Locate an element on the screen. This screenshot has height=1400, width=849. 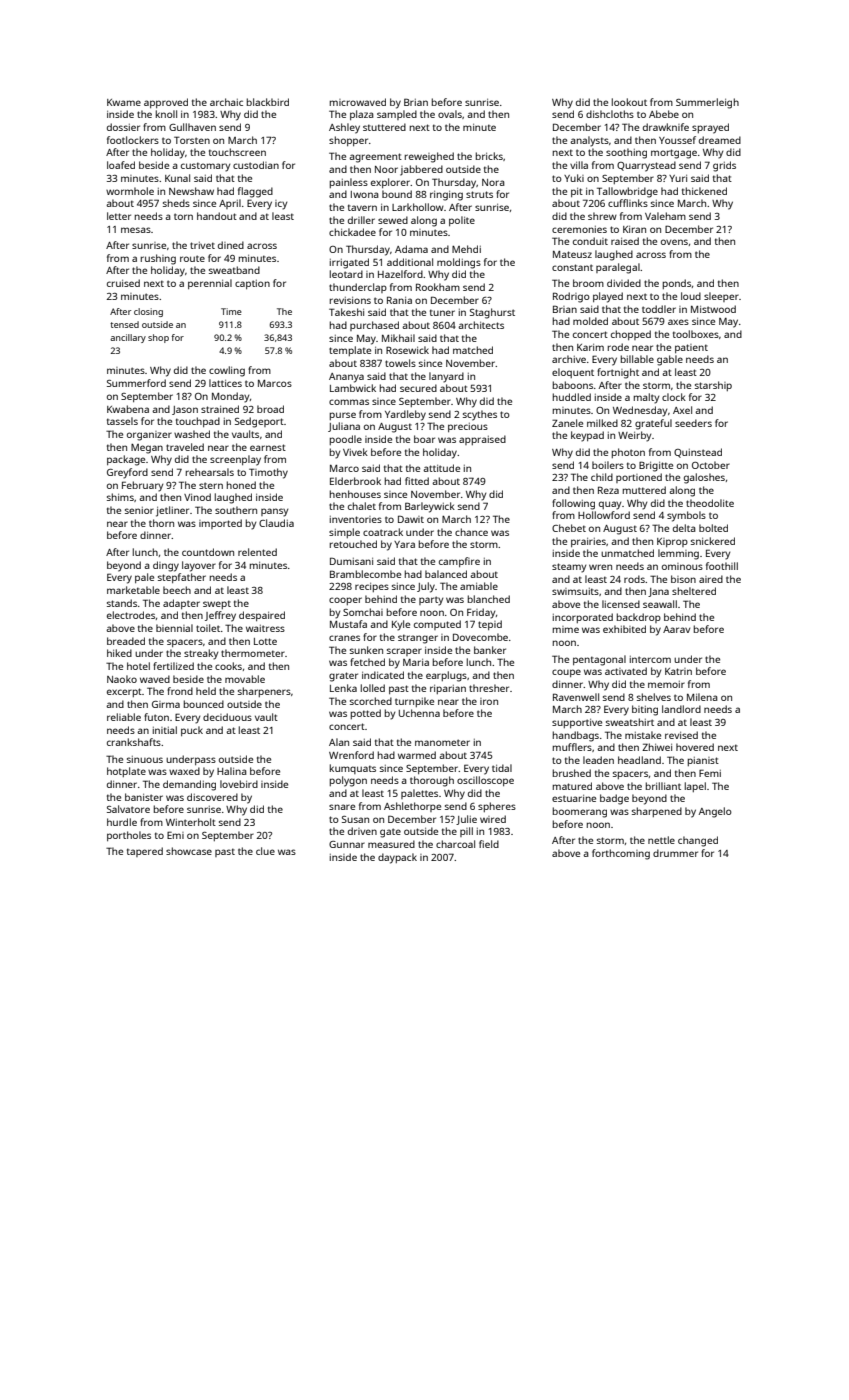
pentagonal is located at coordinates (599, 660).
